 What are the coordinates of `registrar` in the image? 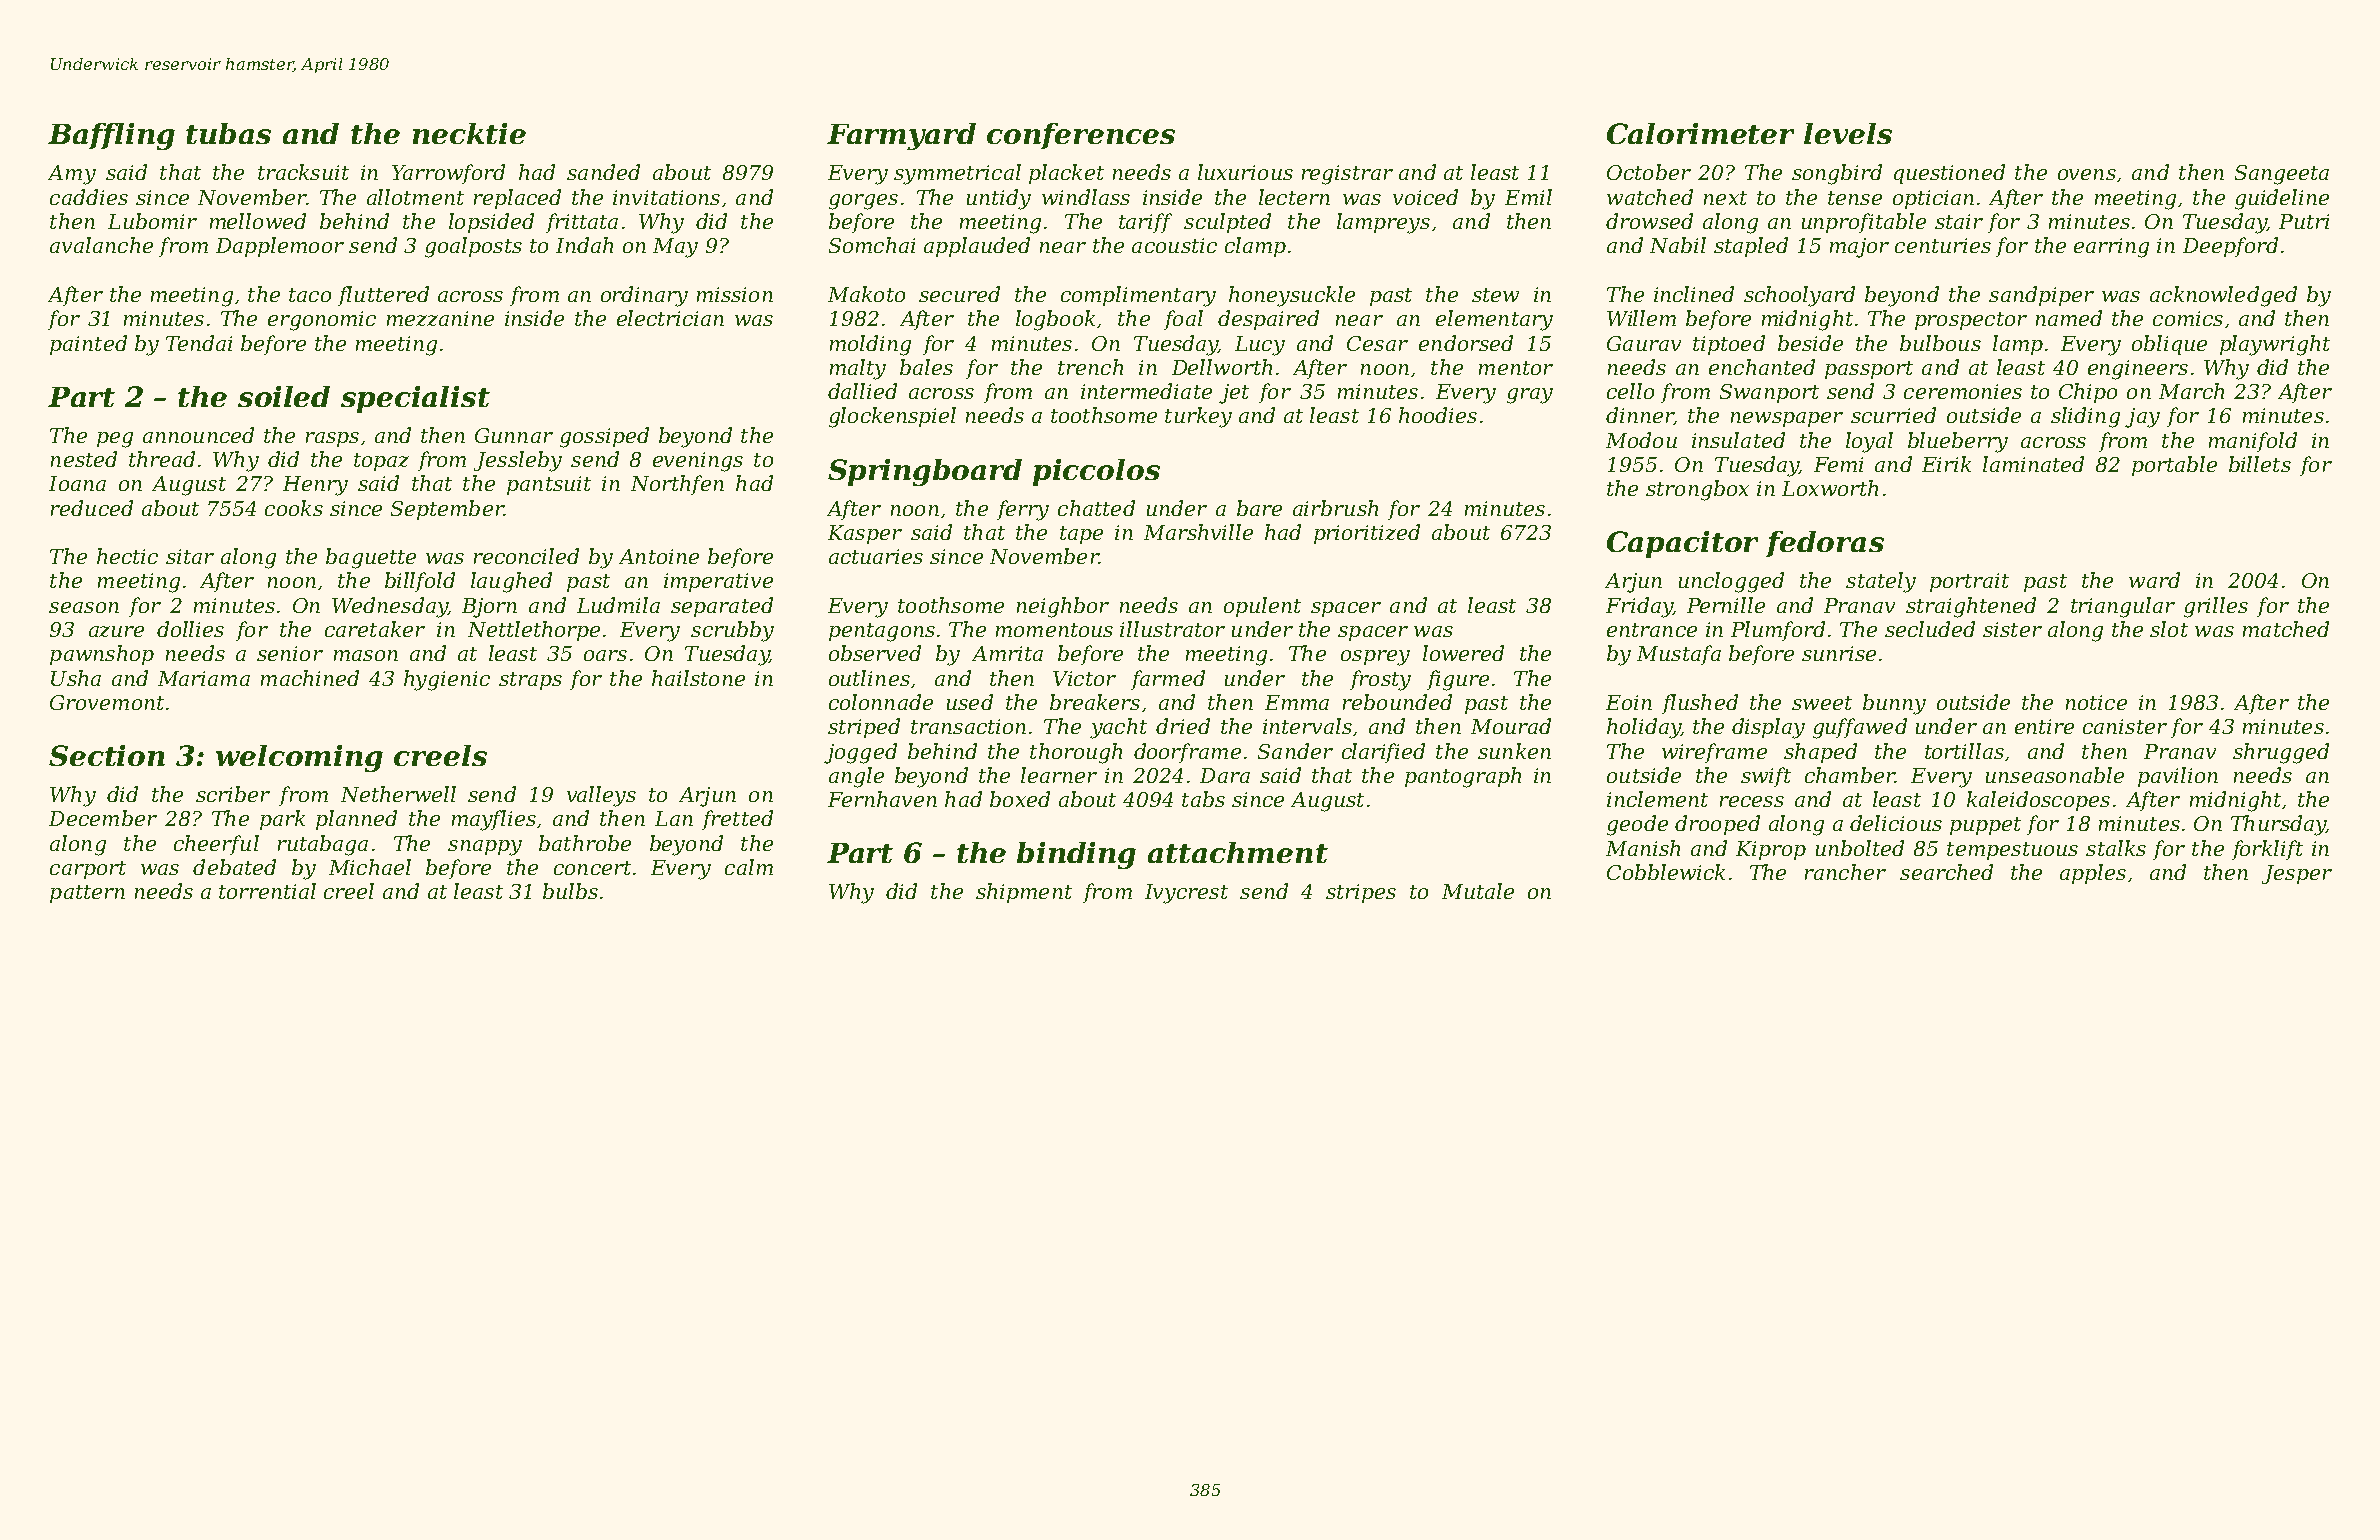 It's located at (1347, 175).
